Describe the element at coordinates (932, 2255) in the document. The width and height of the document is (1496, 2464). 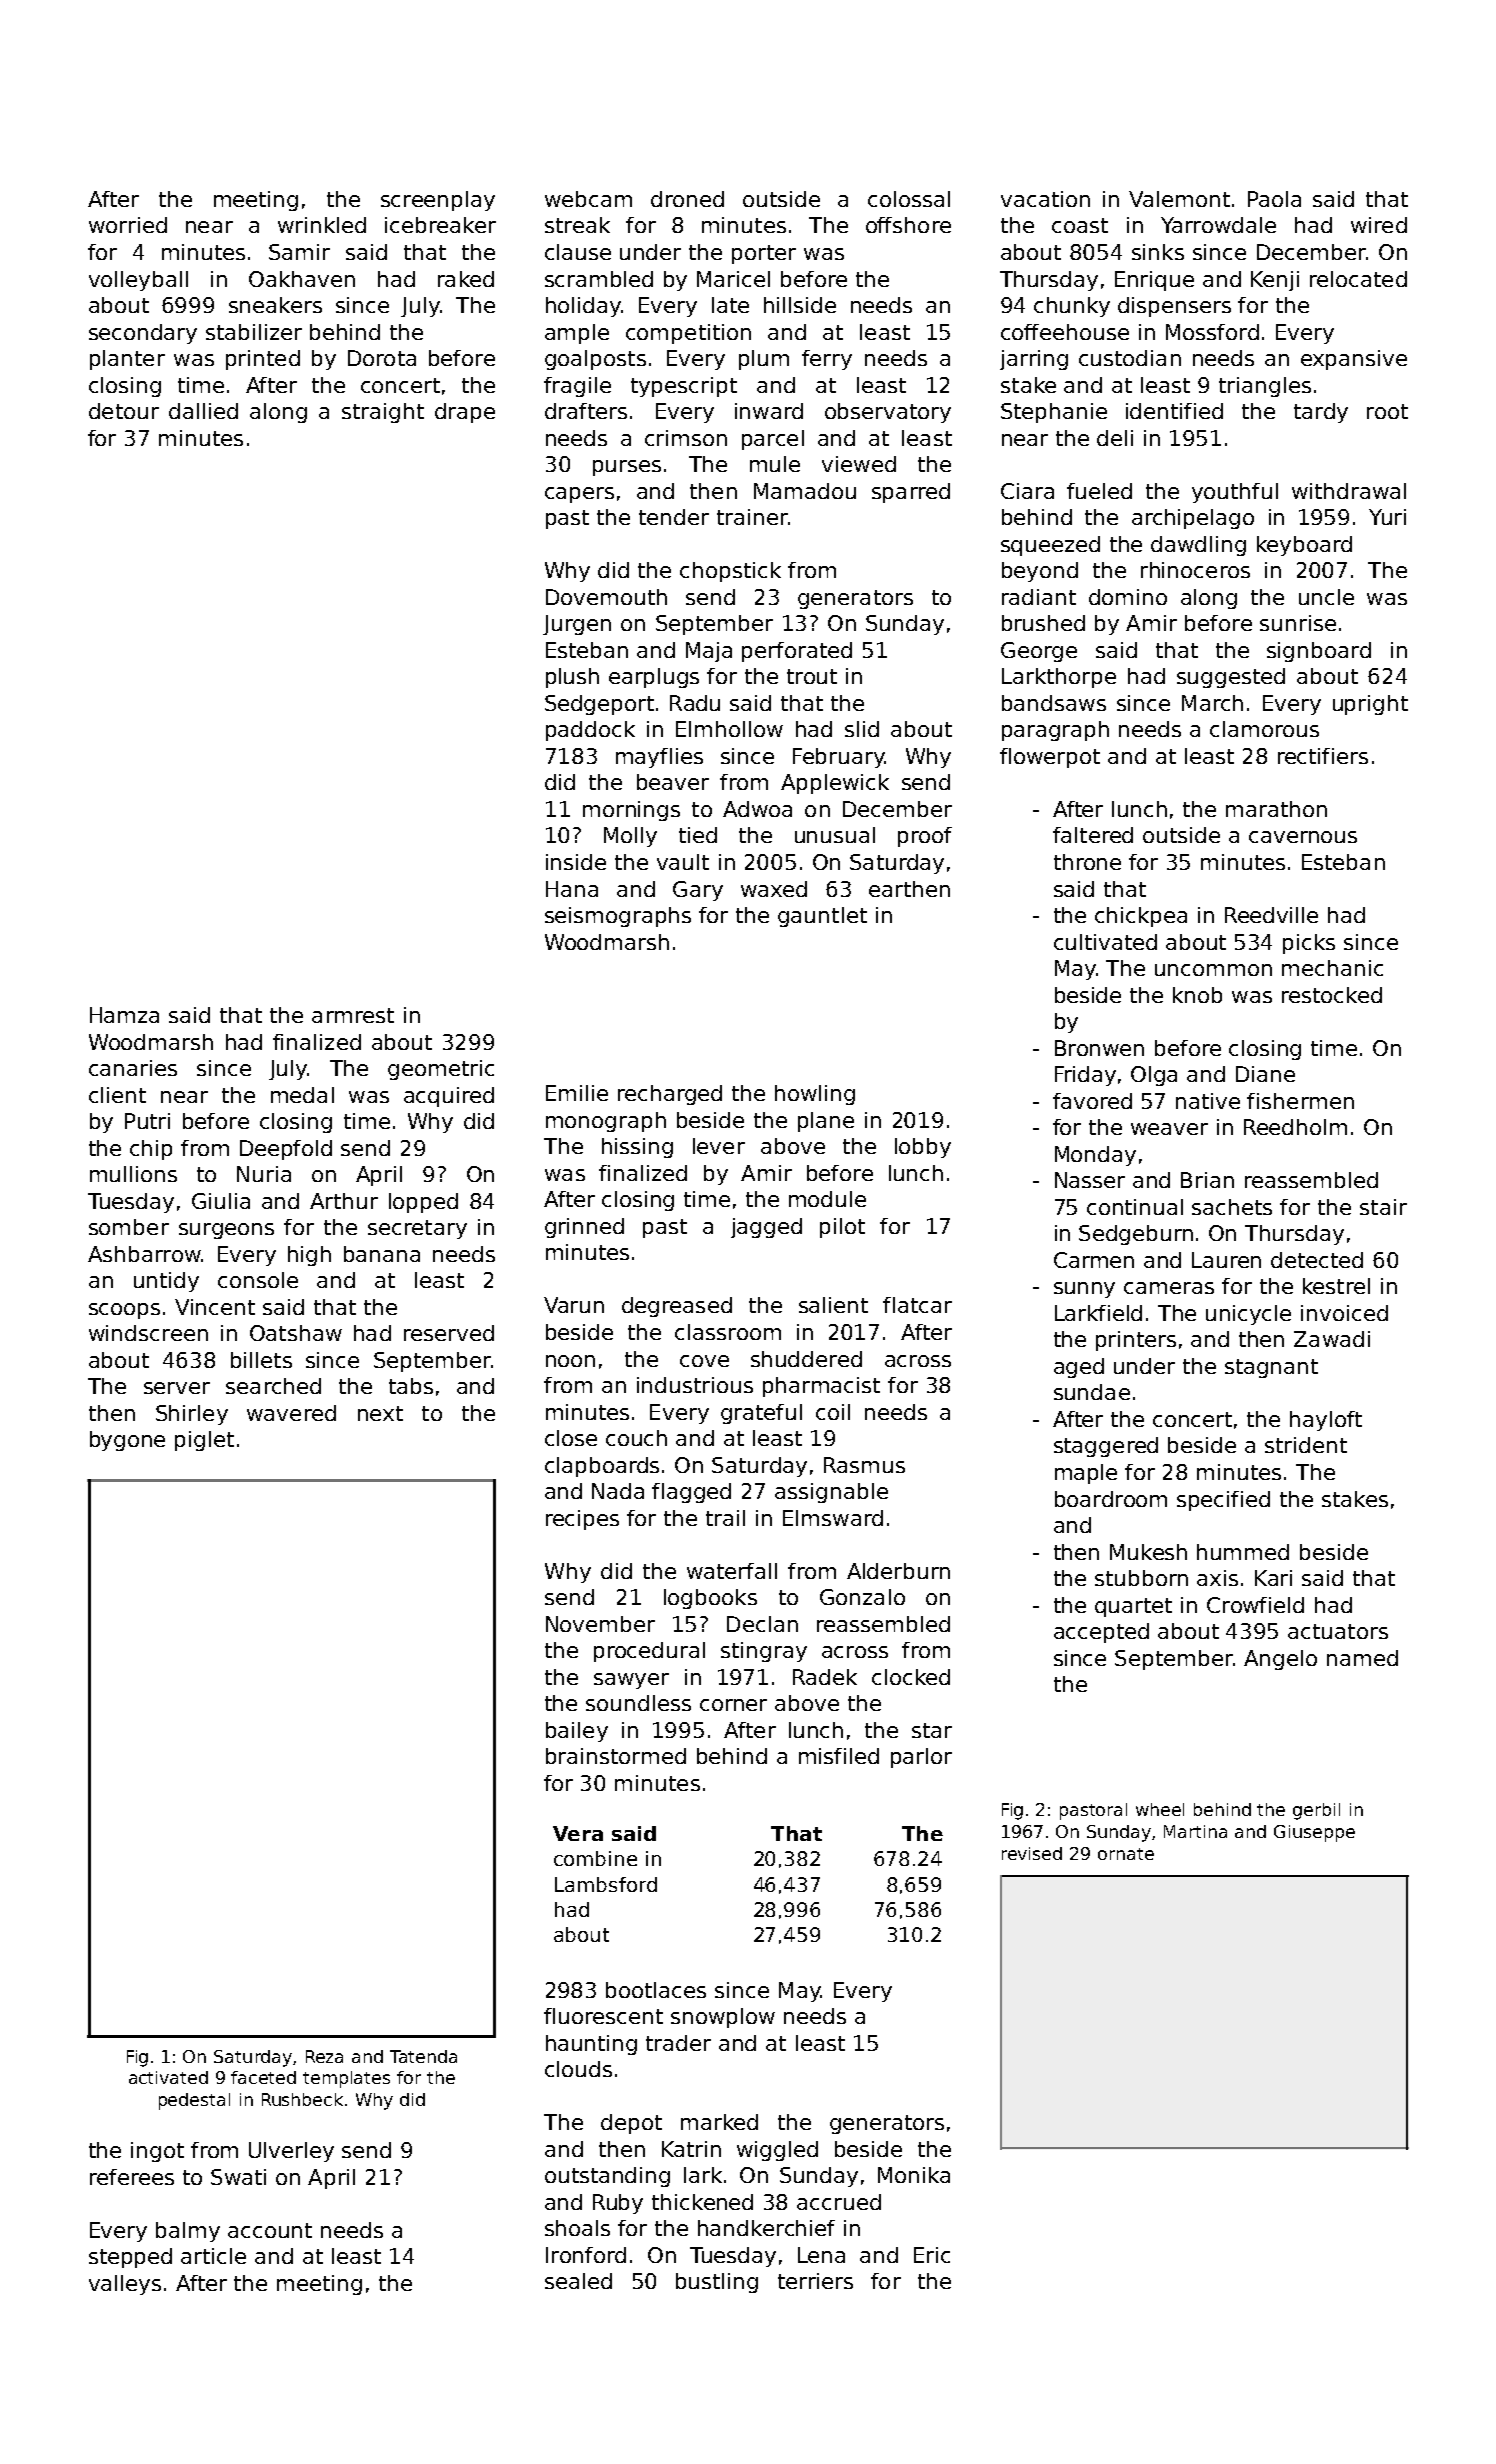
I see `Eric` at that location.
